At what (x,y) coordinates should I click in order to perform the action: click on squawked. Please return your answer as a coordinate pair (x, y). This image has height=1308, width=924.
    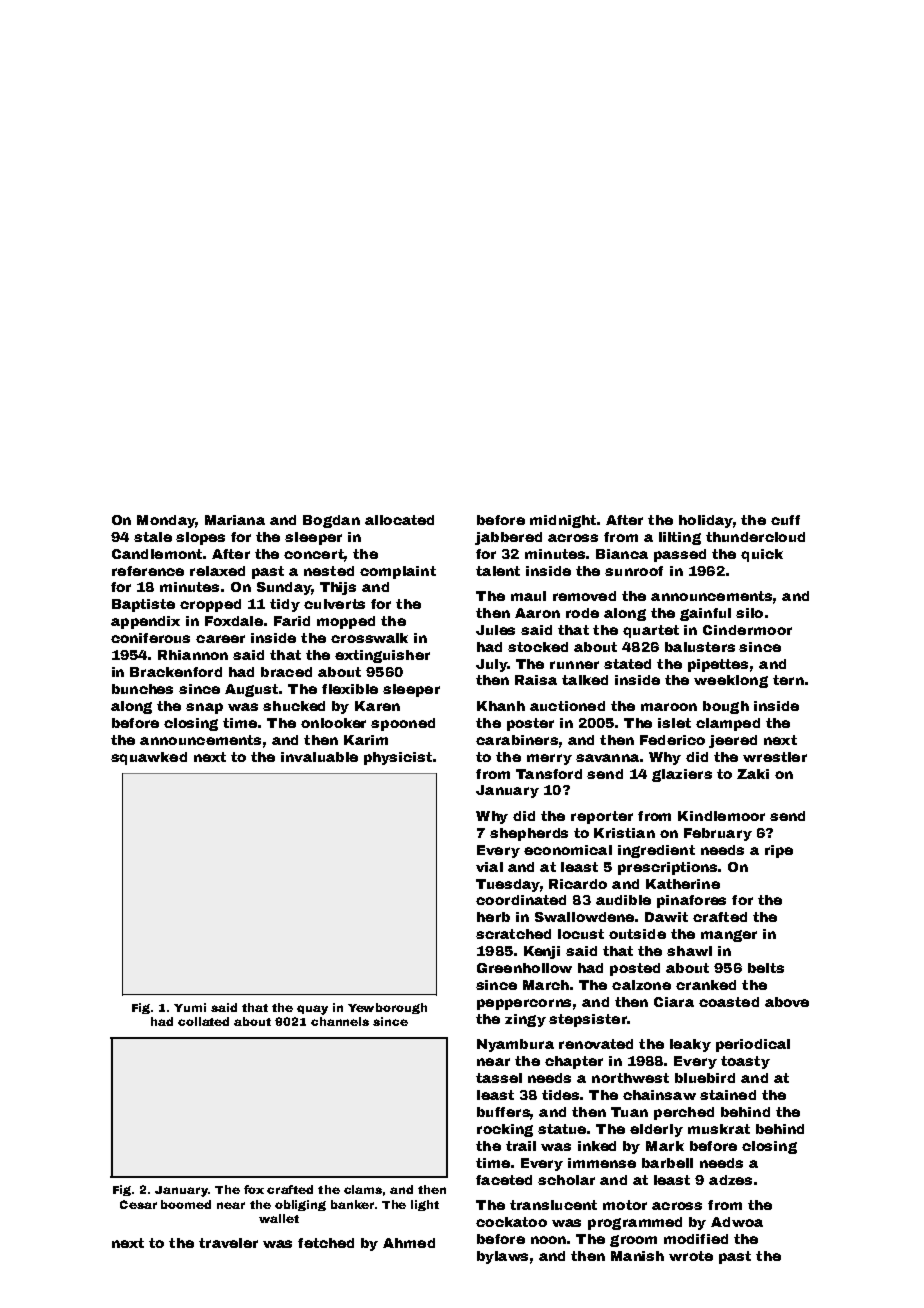
    Looking at the image, I should click on (149, 758).
